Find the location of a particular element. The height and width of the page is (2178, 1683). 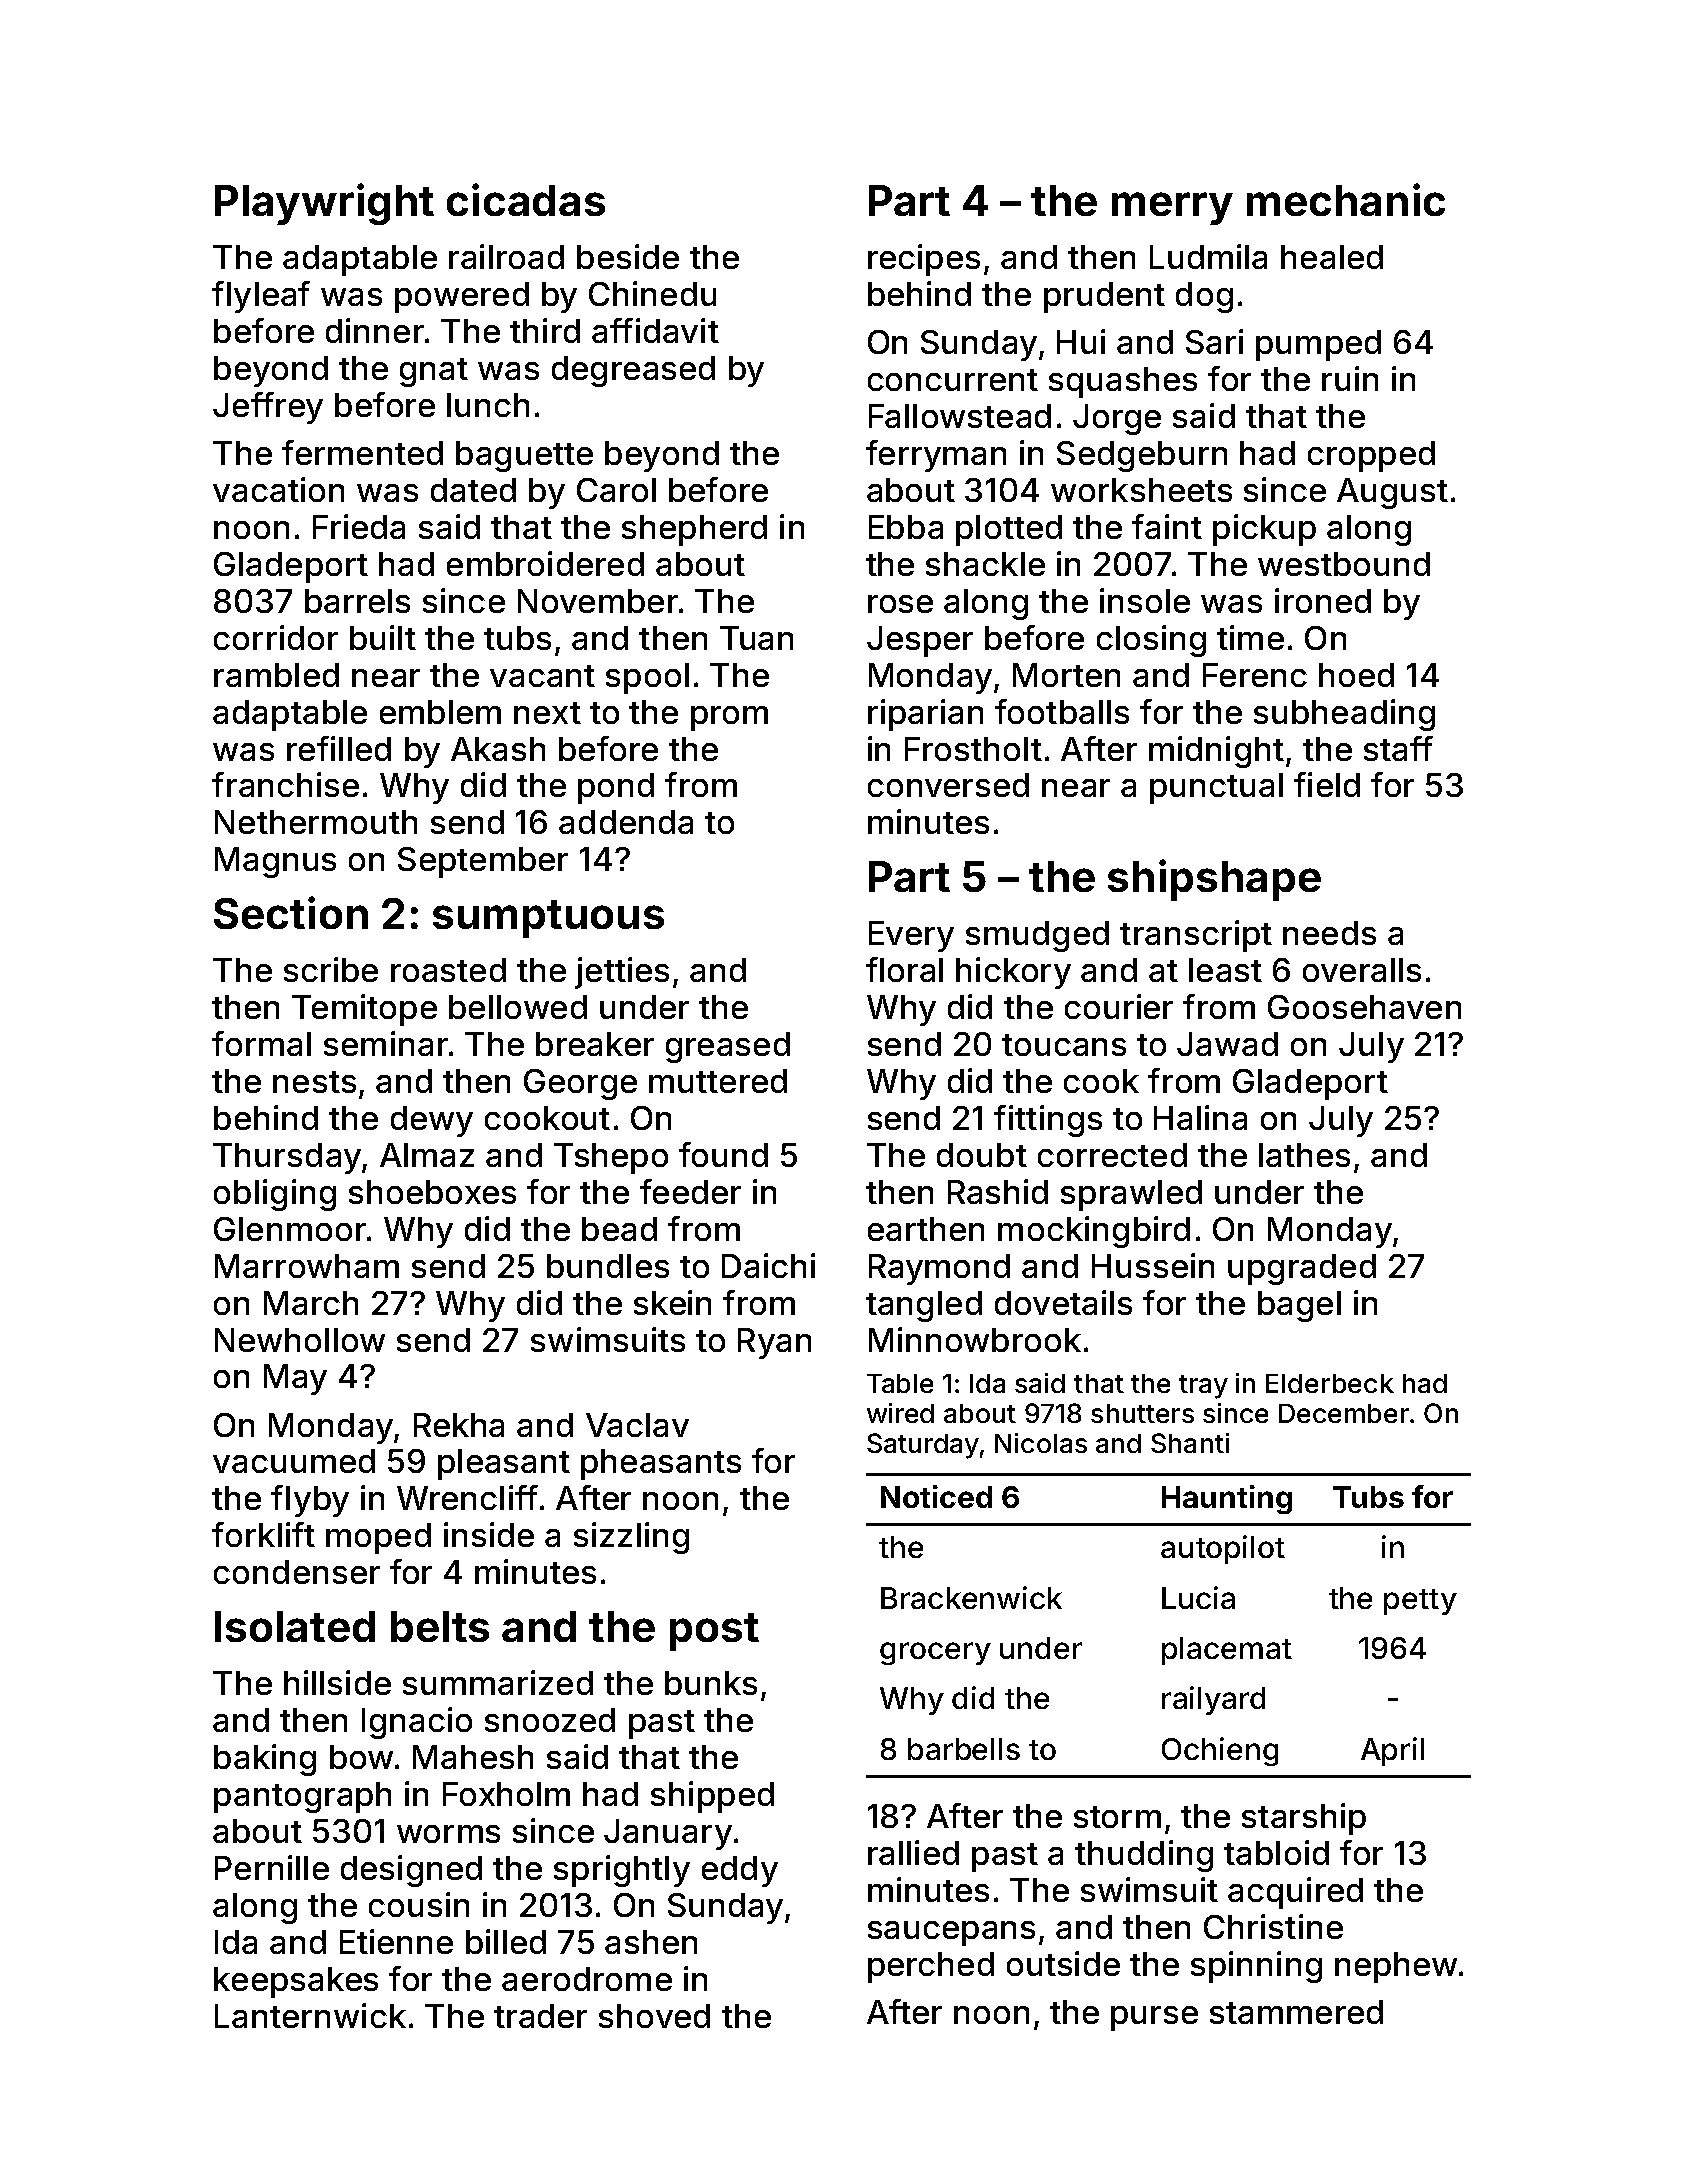

franchise is located at coordinates (285, 784).
